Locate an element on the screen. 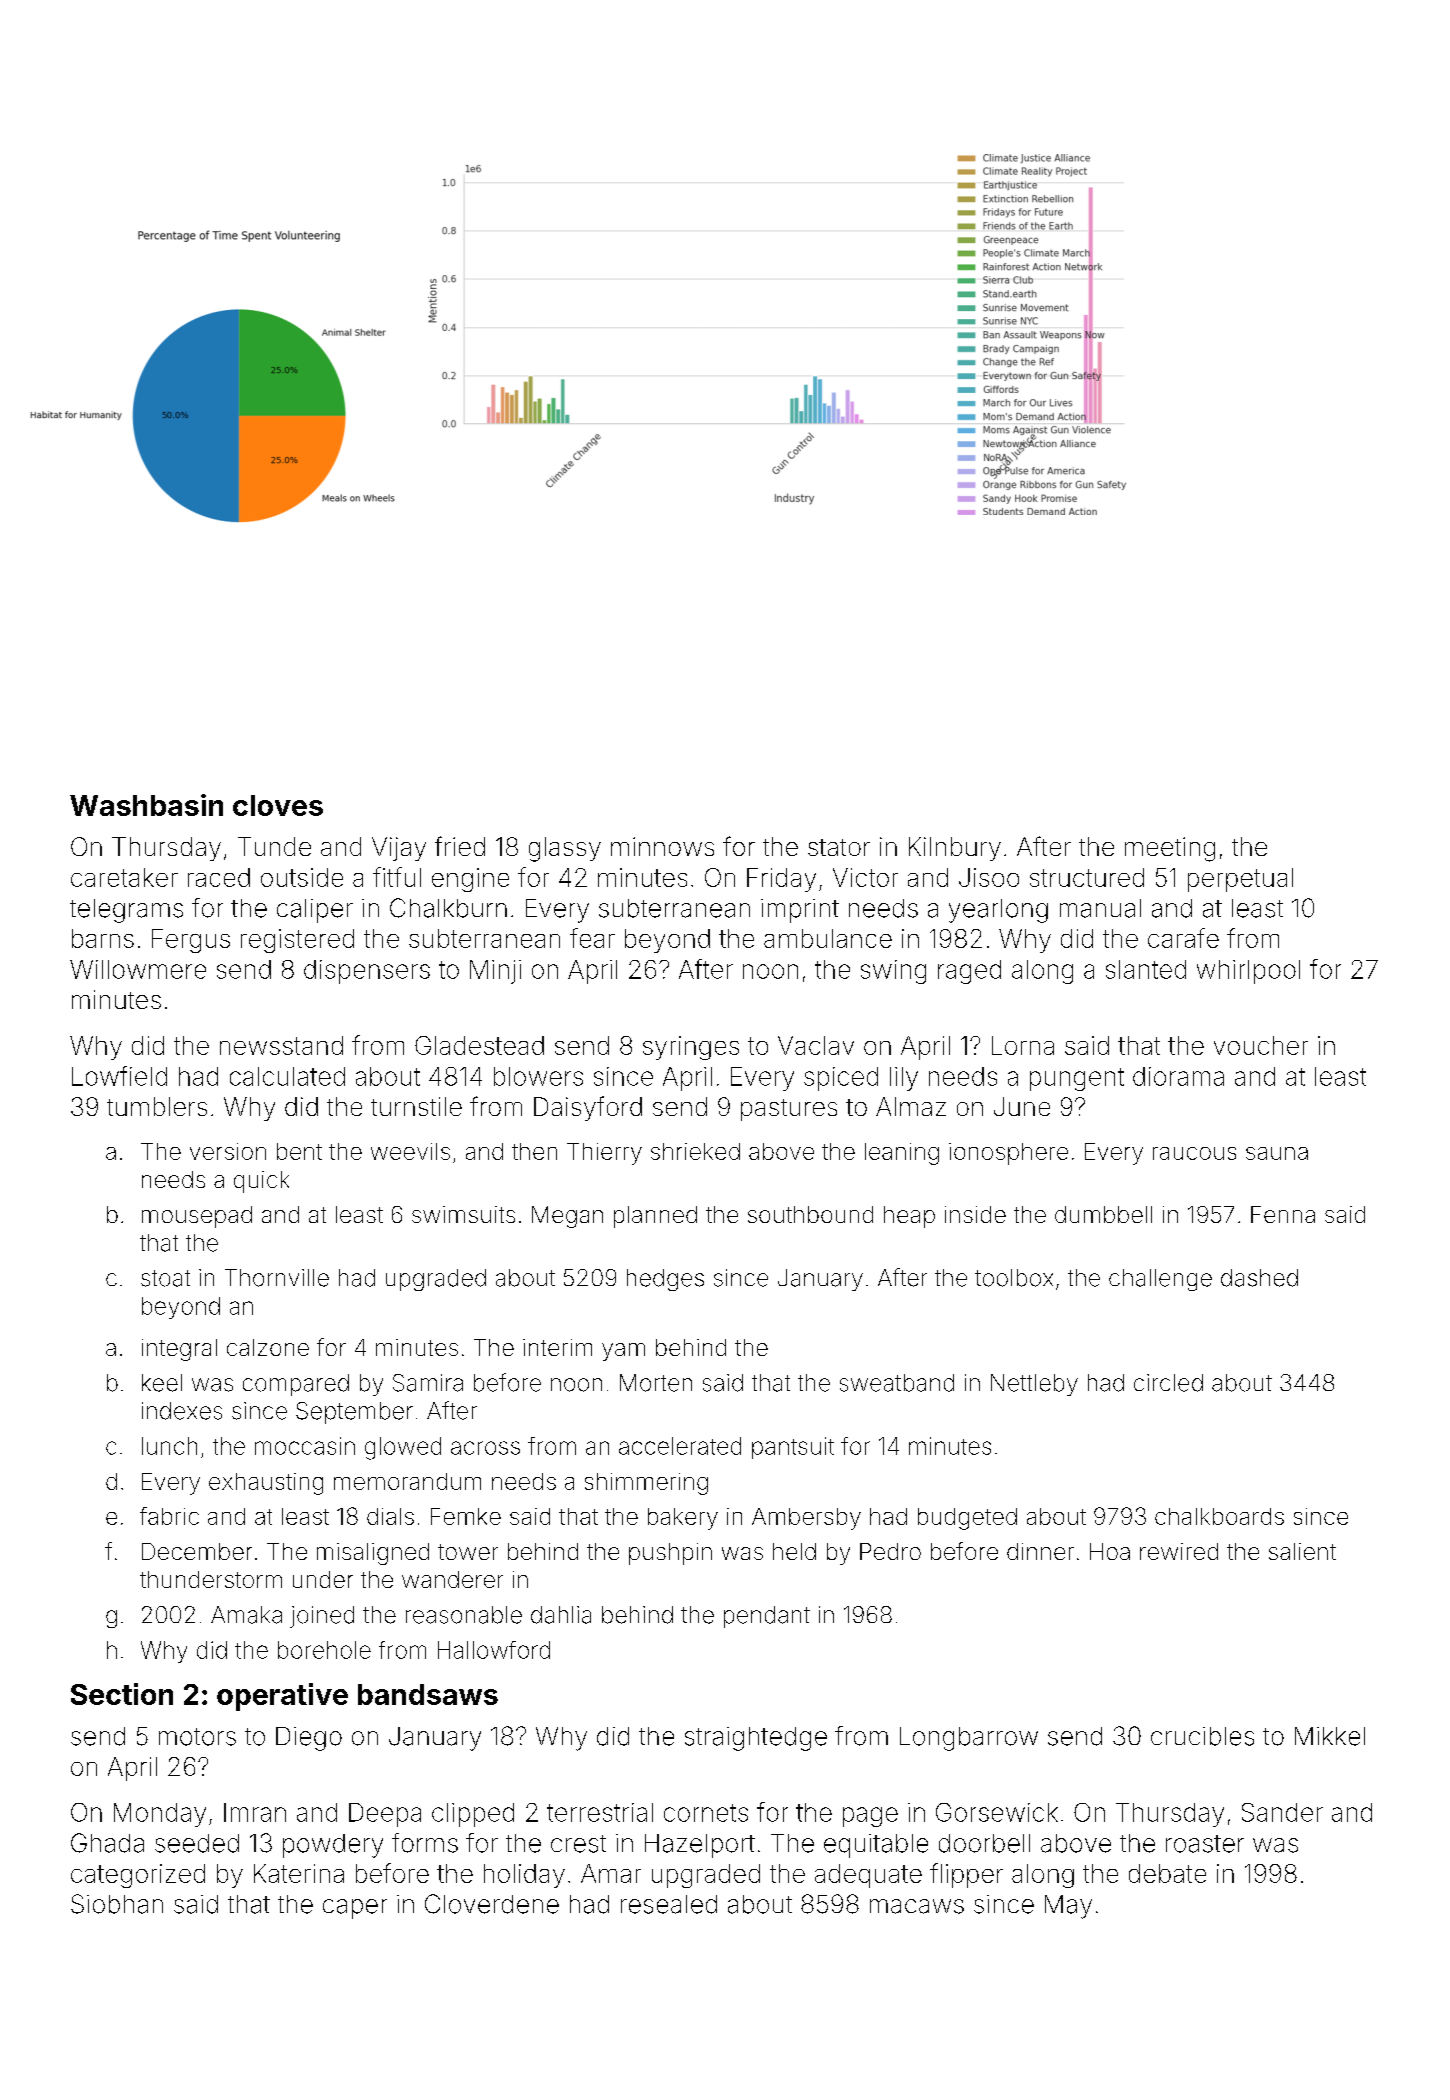 Image resolution: width=1450 pixels, height=2100 pixels. cloves is located at coordinates (278, 805).
